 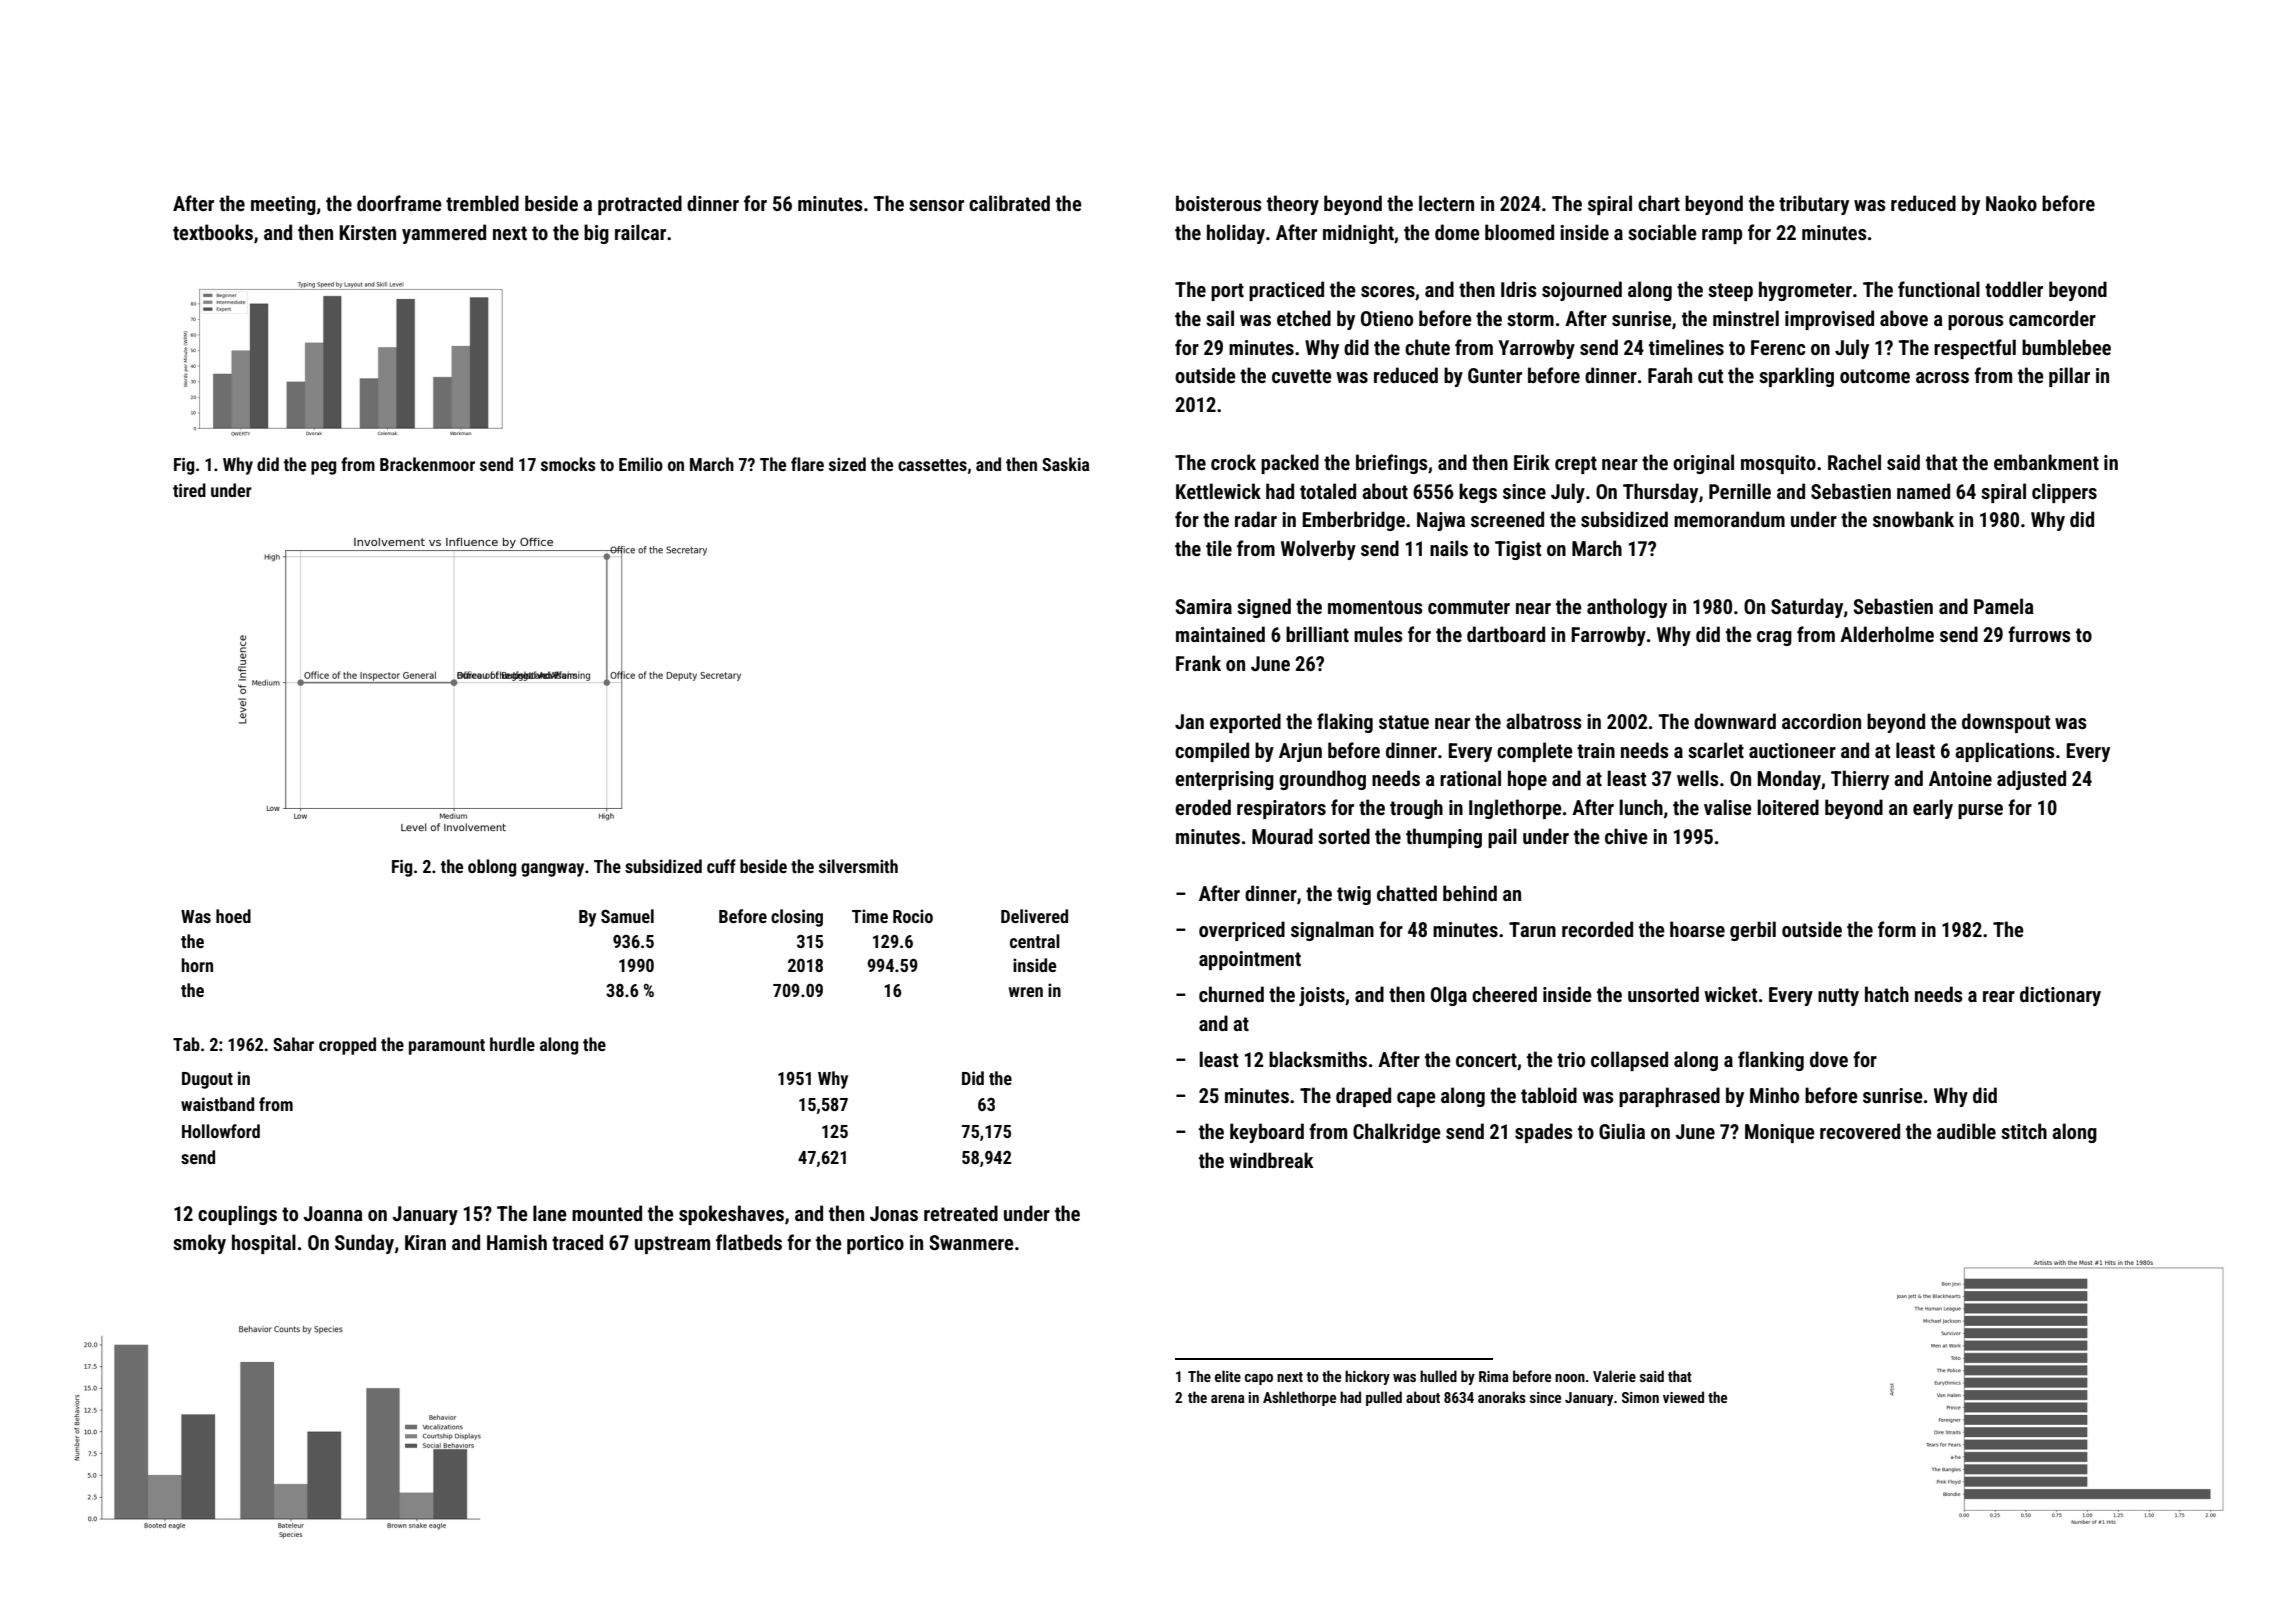 I want to click on protracted, so click(x=640, y=205).
